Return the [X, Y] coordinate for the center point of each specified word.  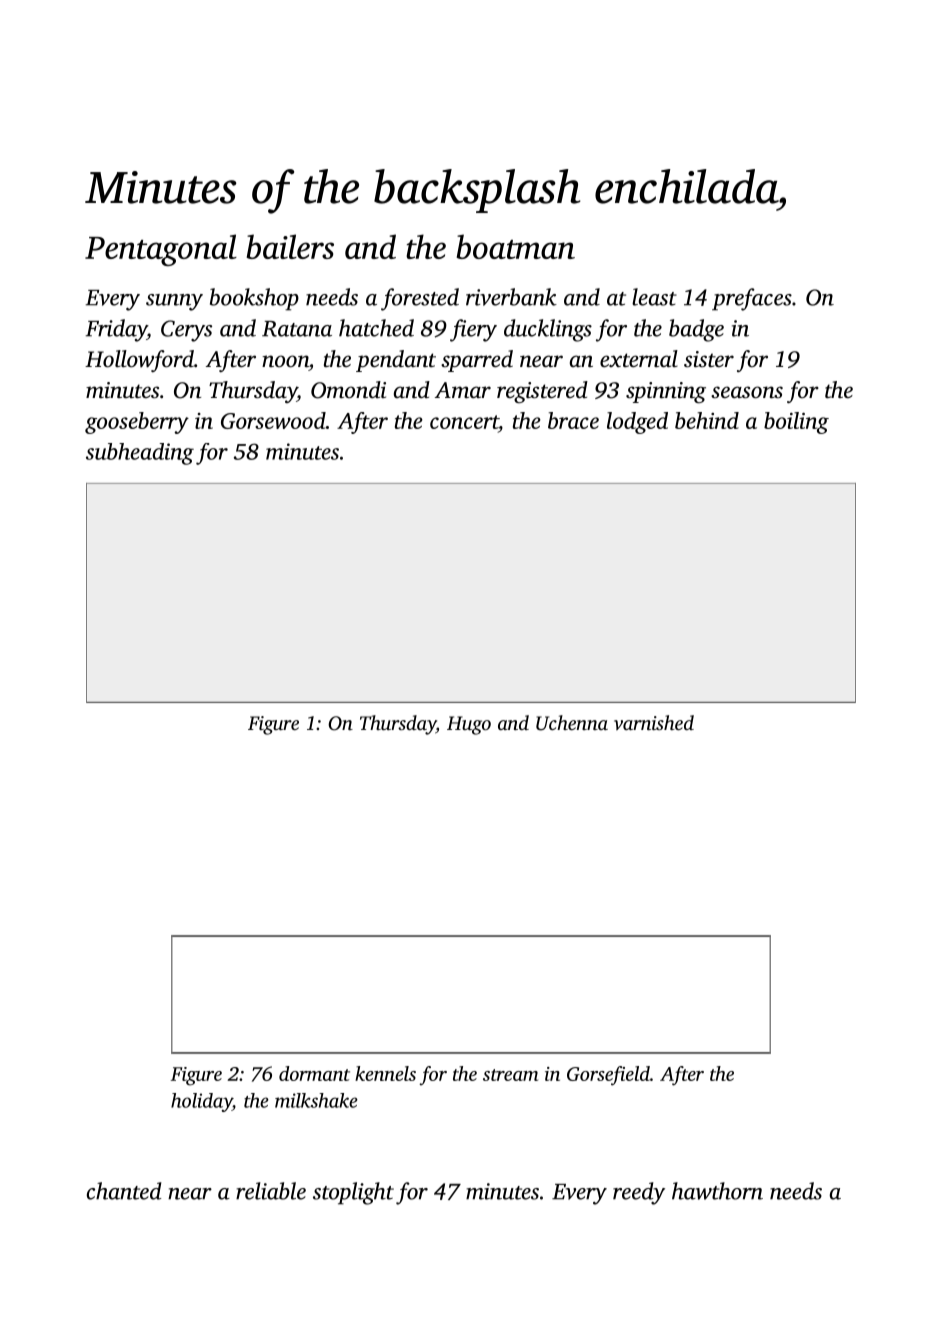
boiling [796, 423]
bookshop [254, 299]
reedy [639, 1193]
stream [510, 1075]
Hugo [469, 725]
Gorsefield [608, 1076]
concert [464, 423]
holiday [201, 1102]
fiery [473, 330]
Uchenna [572, 723]
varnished [654, 722]
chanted [124, 1191]
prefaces [752, 299]
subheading [140, 454]
